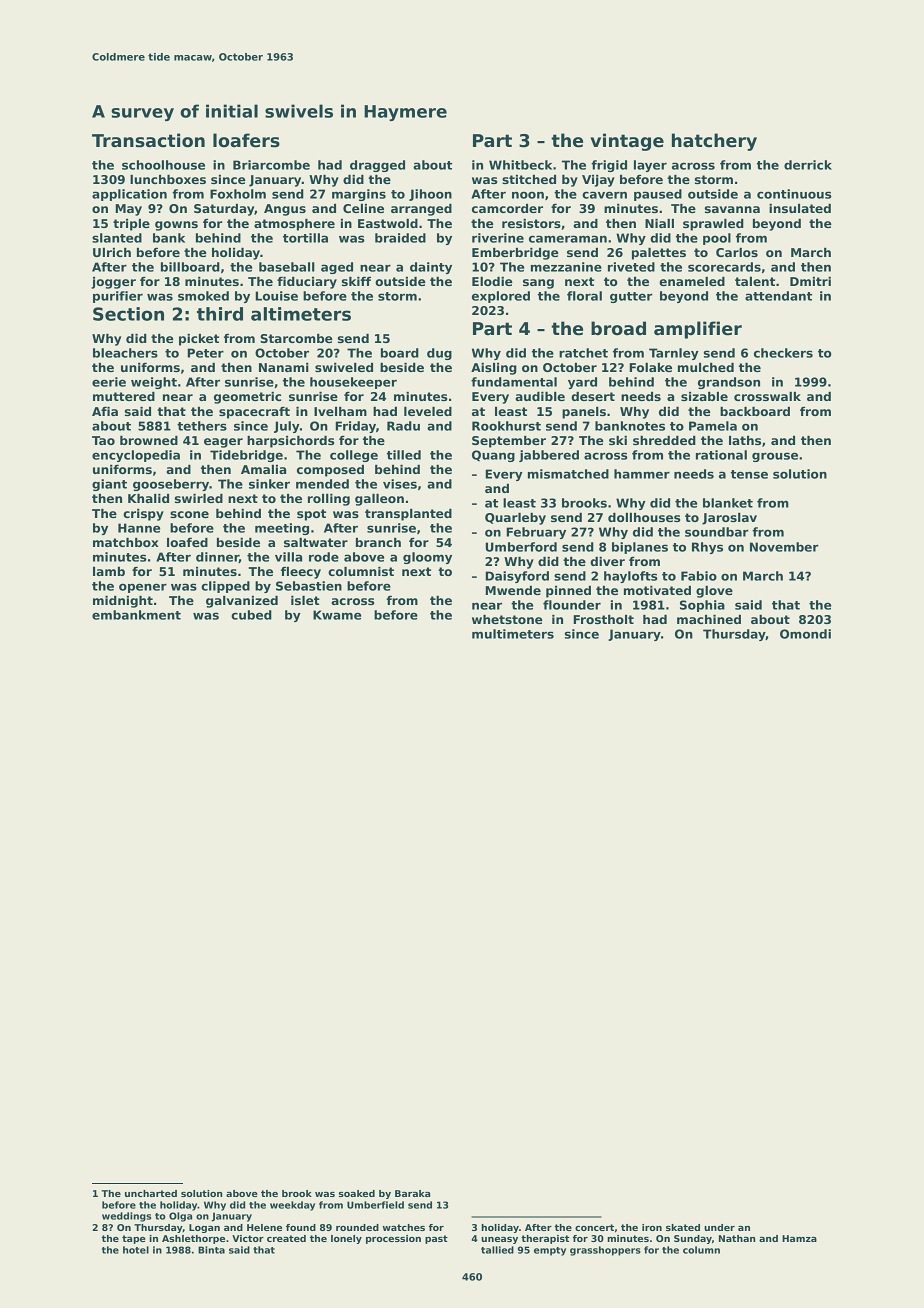 Image resolution: width=924 pixels, height=1308 pixels. What do you see at coordinates (714, 142) in the page?
I see `hatchery` at bounding box center [714, 142].
